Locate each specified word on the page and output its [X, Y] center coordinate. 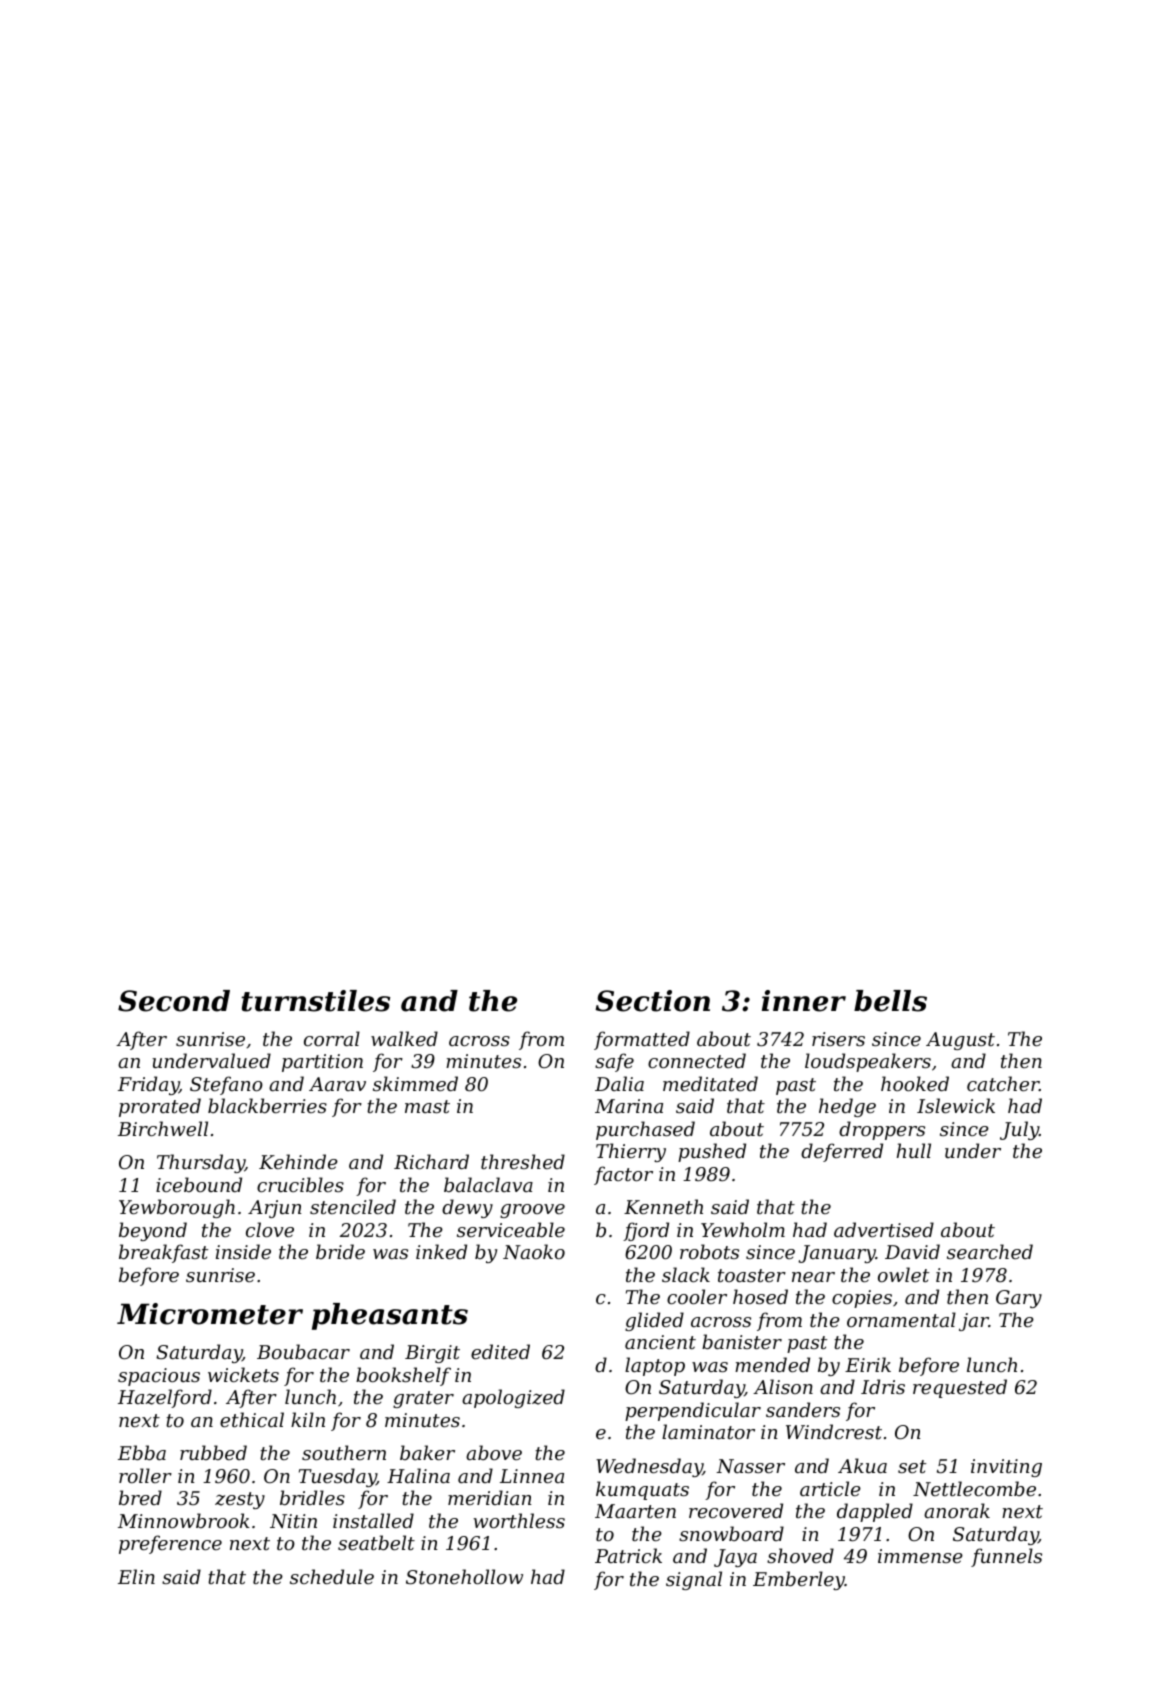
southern [344, 1452]
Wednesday [649, 1467]
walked [404, 1038]
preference [170, 1544]
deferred [842, 1152]
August [960, 1041]
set [912, 1466]
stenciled [353, 1206]
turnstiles [315, 1001]
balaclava [488, 1184]
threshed [523, 1161]
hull [914, 1150]
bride [340, 1251]
